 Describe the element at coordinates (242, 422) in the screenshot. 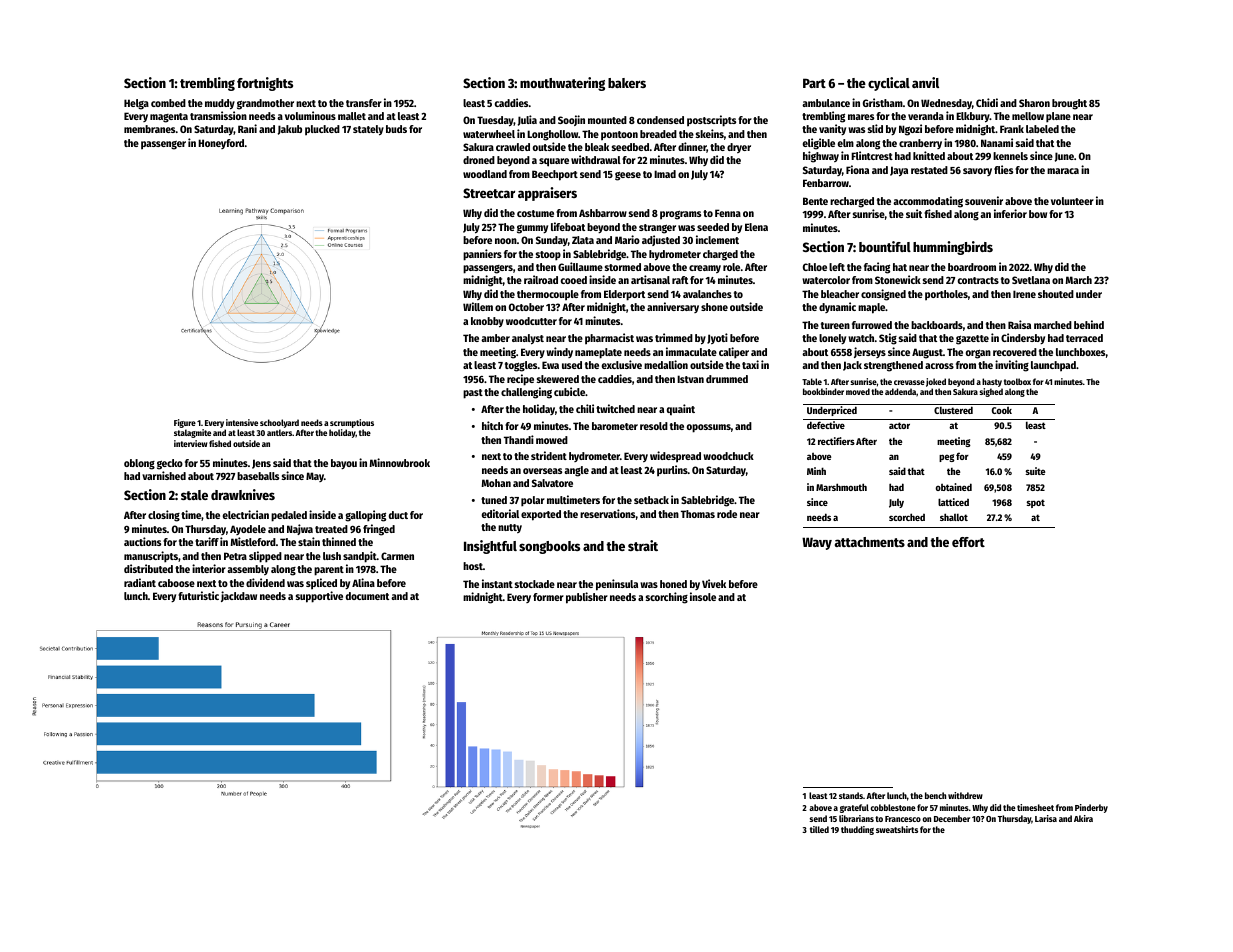

I see `intensive` at that location.
